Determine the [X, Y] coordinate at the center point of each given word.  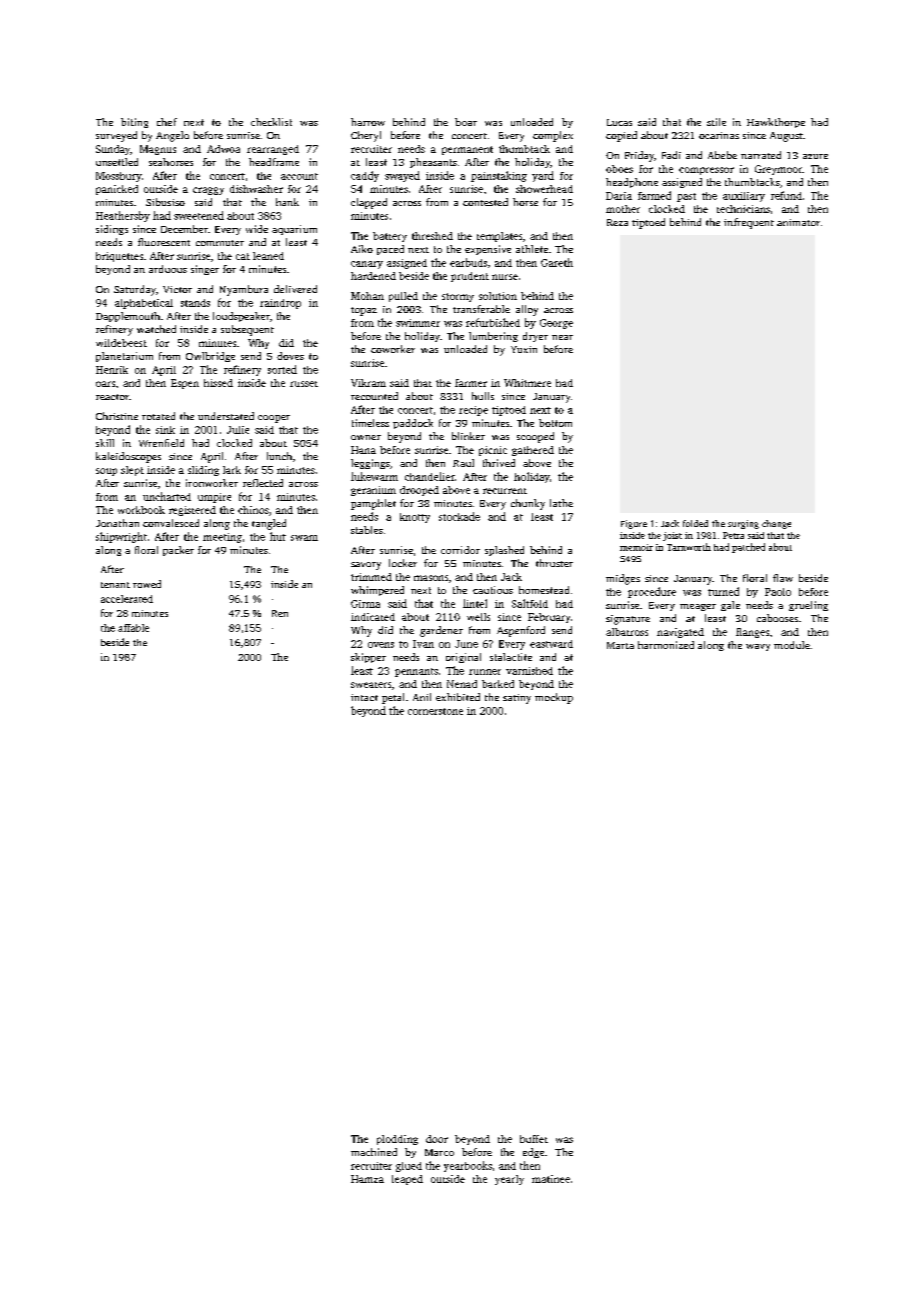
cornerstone [435, 711]
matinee [551, 1179]
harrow [368, 122]
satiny [517, 699]
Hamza [367, 1179]
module [792, 645]
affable [133, 628]
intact [364, 697]
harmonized [666, 645]
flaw [783, 578]
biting [134, 123]
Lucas [619, 122]
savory [366, 566]
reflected [263, 483]
